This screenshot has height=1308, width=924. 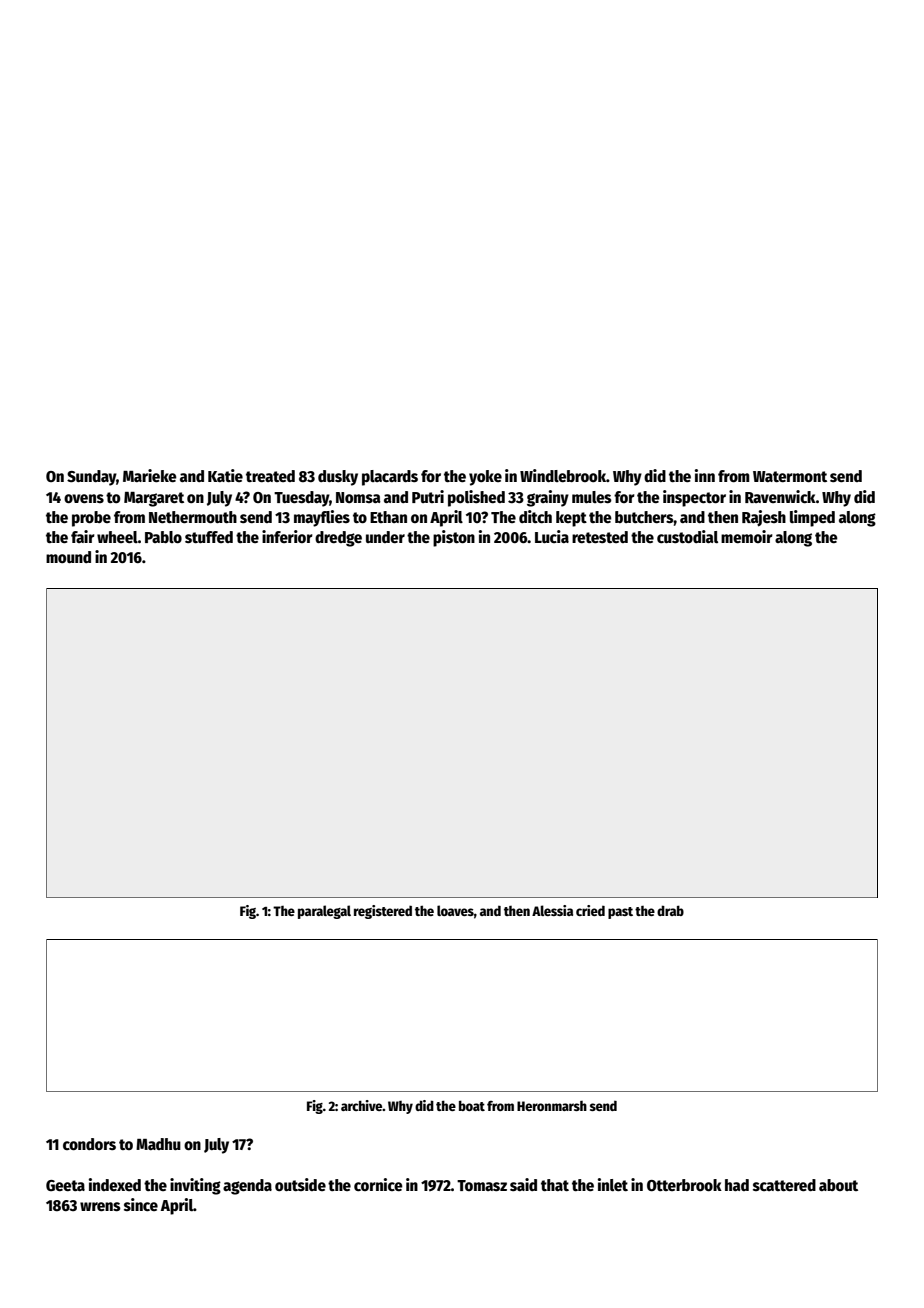 What do you see at coordinates (89, 1144) in the screenshot?
I see `condors` at bounding box center [89, 1144].
